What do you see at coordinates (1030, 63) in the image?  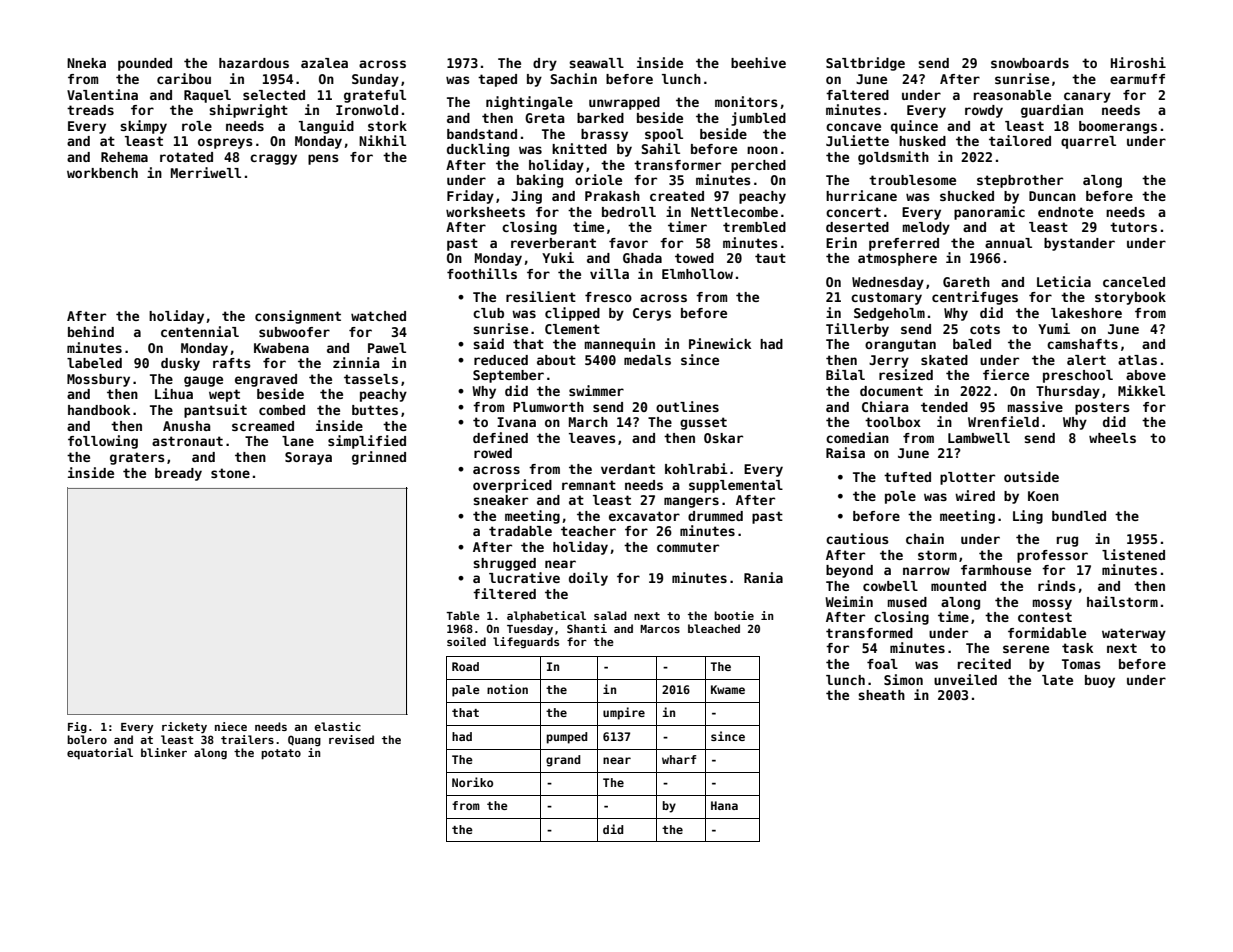 I see `snowboards` at bounding box center [1030, 63].
